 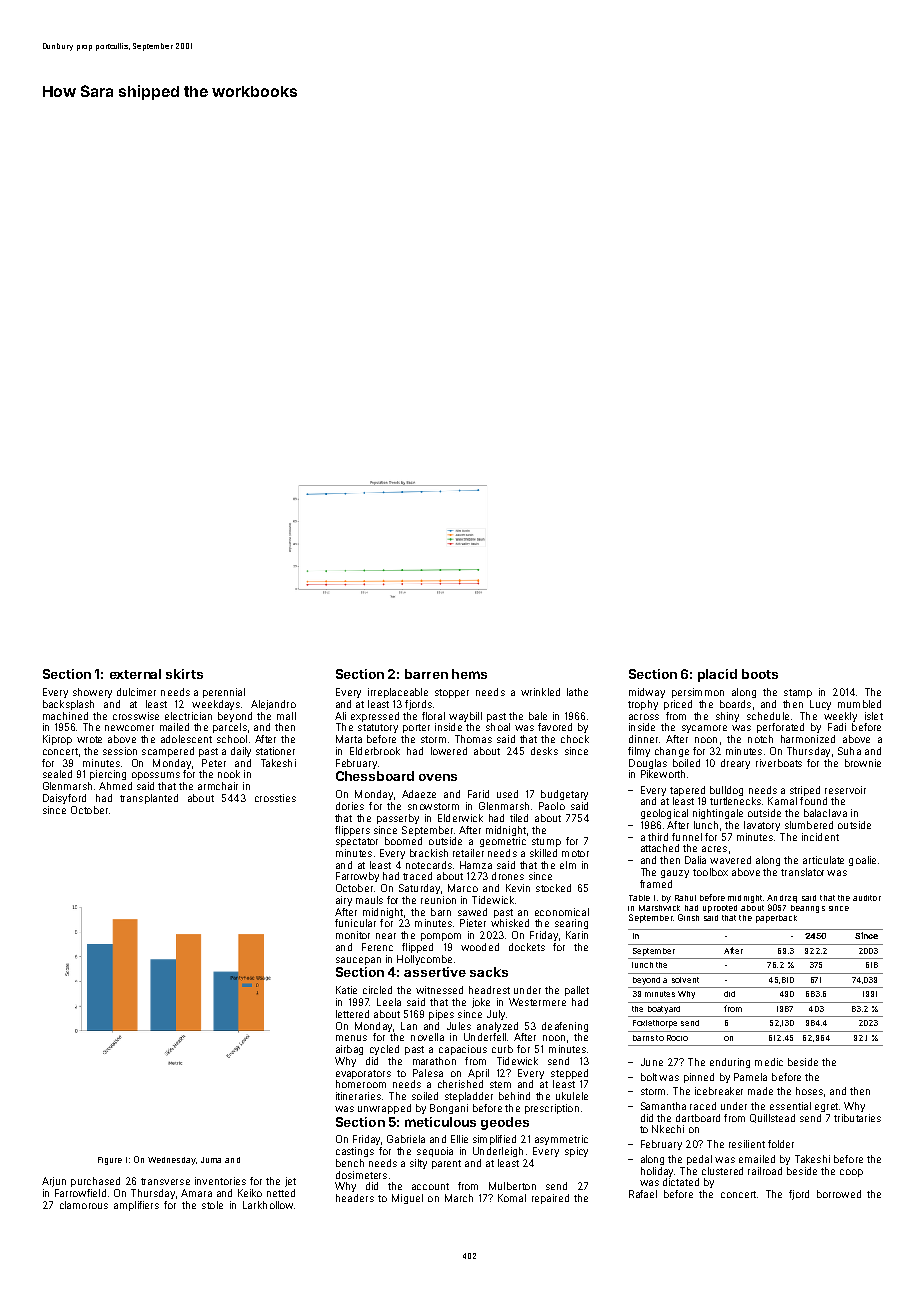 What do you see at coordinates (449, 751) in the document?
I see `lowered` at bounding box center [449, 751].
